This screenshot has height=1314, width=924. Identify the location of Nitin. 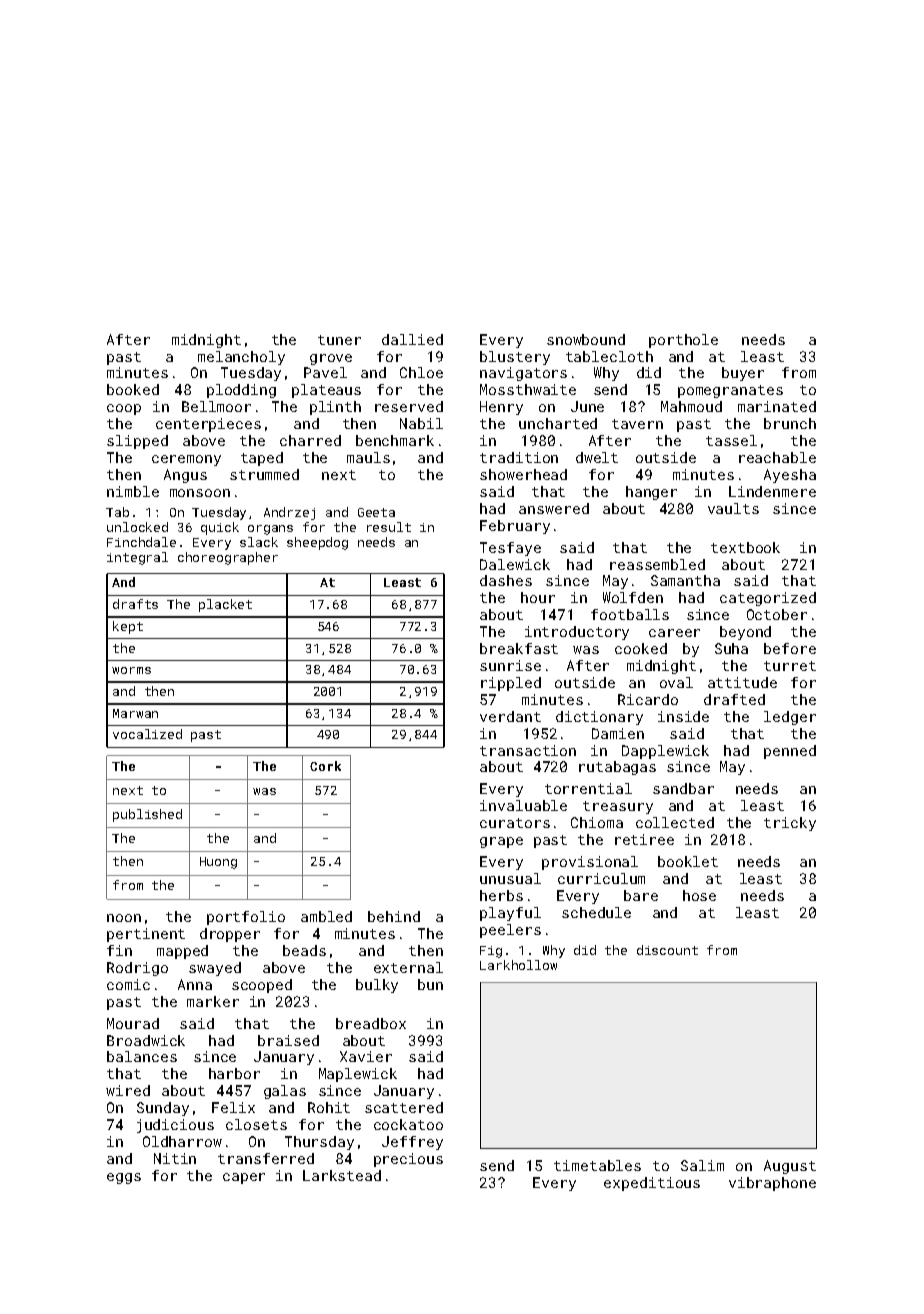
(175, 1158).
